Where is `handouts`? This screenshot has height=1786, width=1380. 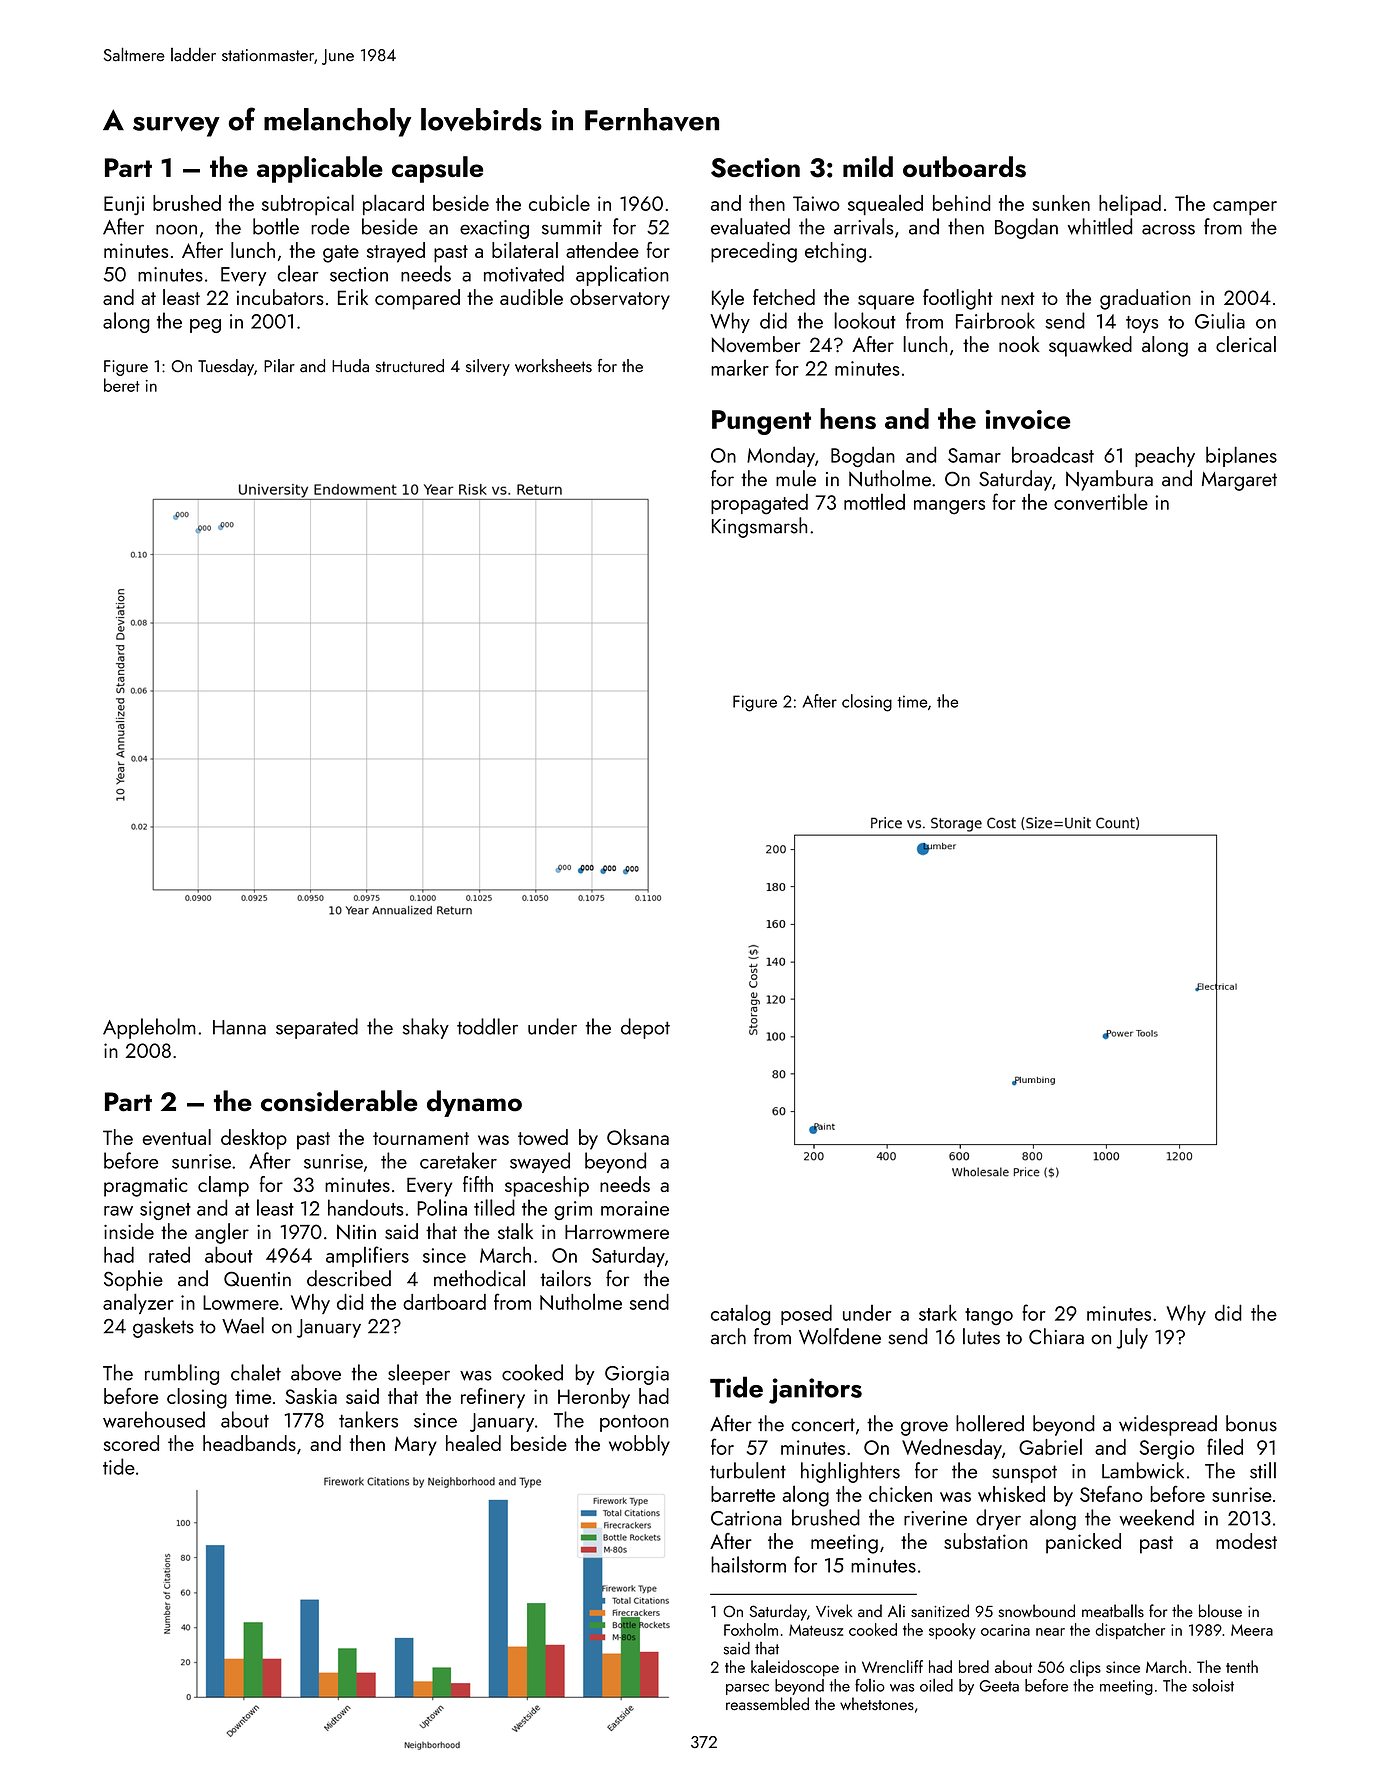
handouts is located at coordinates (365, 1207).
